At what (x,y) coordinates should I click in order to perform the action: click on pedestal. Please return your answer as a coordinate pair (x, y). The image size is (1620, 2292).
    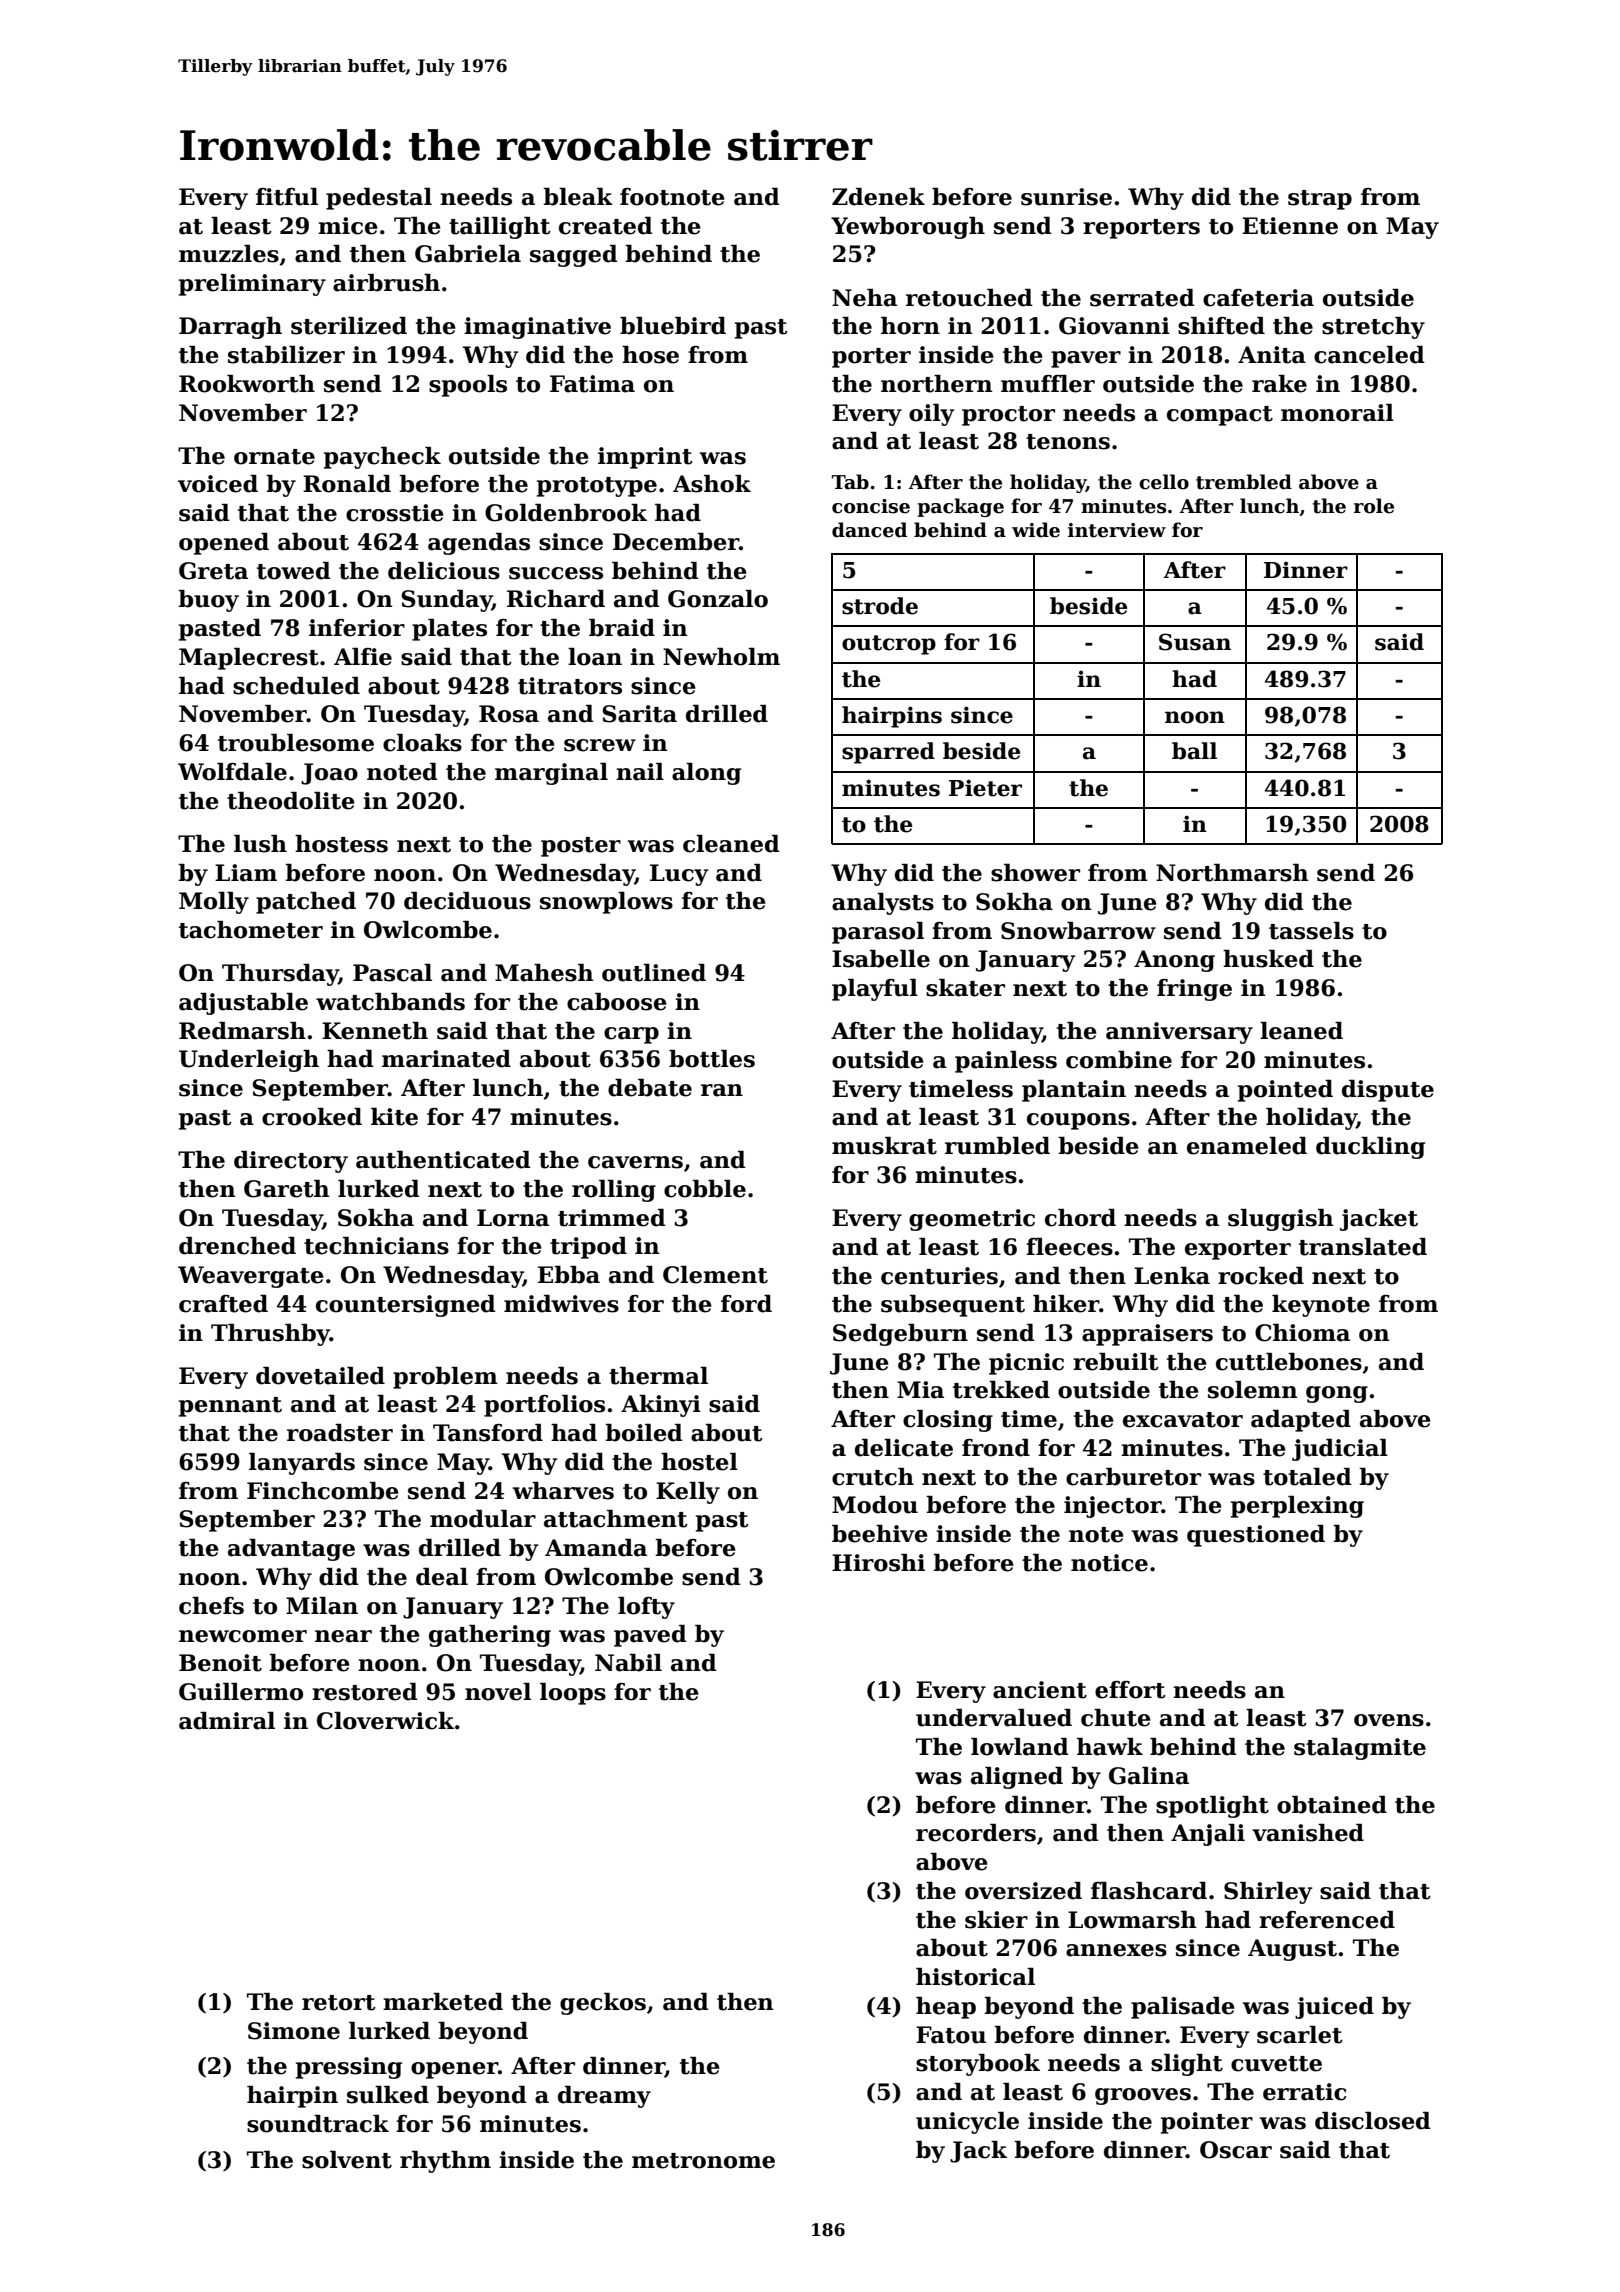
    Looking at the image, I should click on (379, 199).
